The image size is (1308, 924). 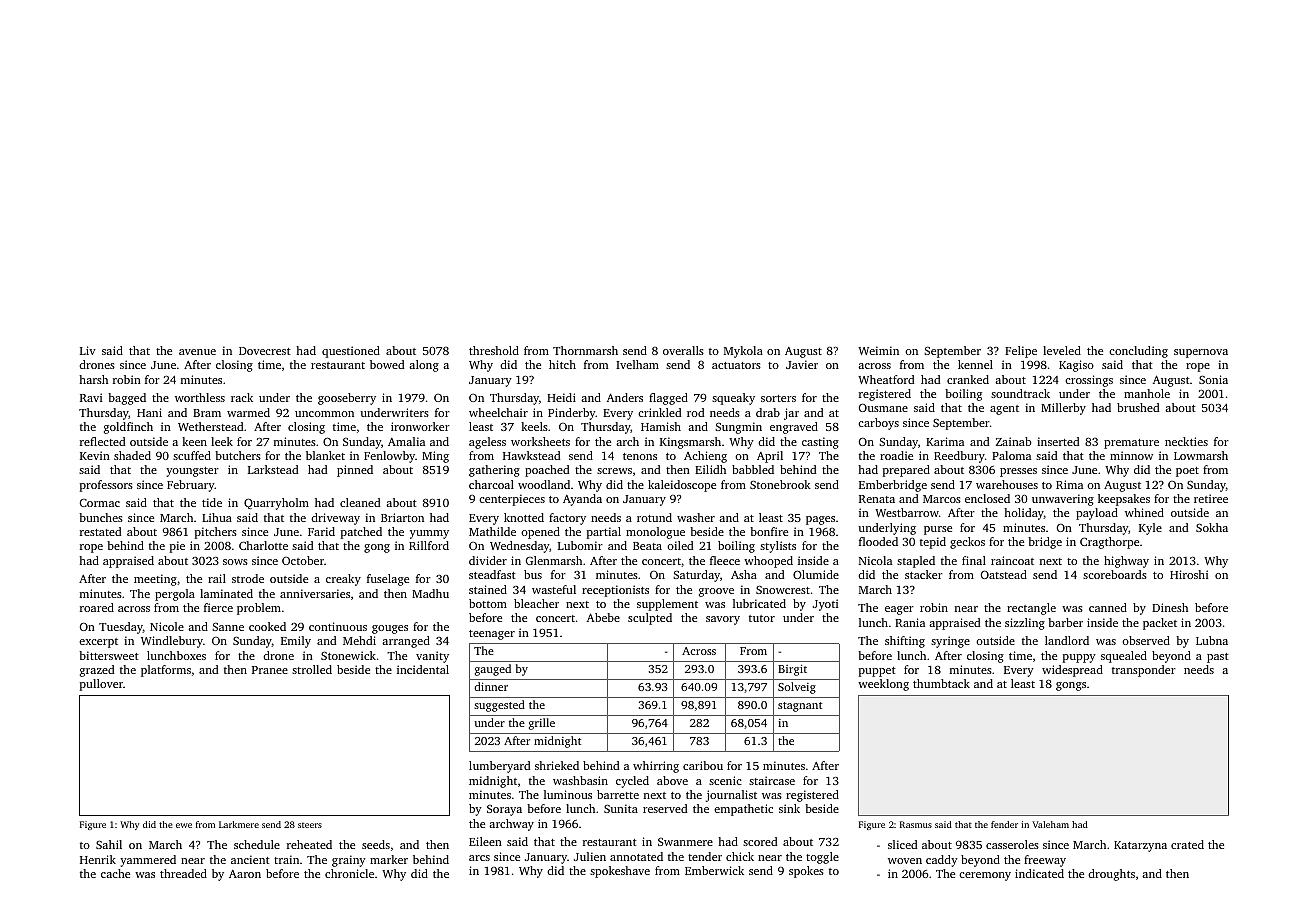 What do you see at coordinates (121, 628) in the document?
I see `Tuesday` at bounding box center [121, 628].
